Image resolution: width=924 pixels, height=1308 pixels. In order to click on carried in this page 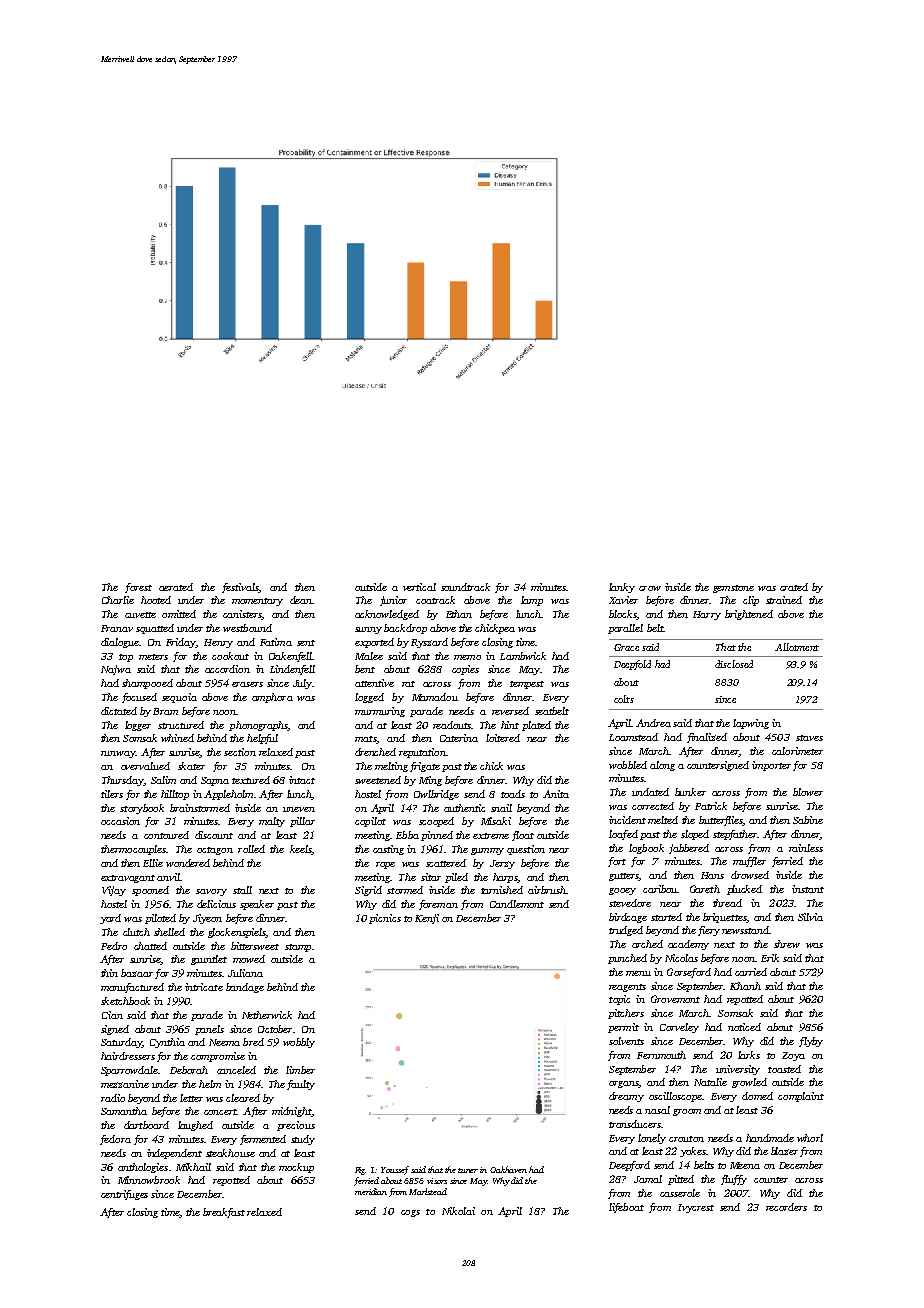, I will do `click(751, 972)`.
